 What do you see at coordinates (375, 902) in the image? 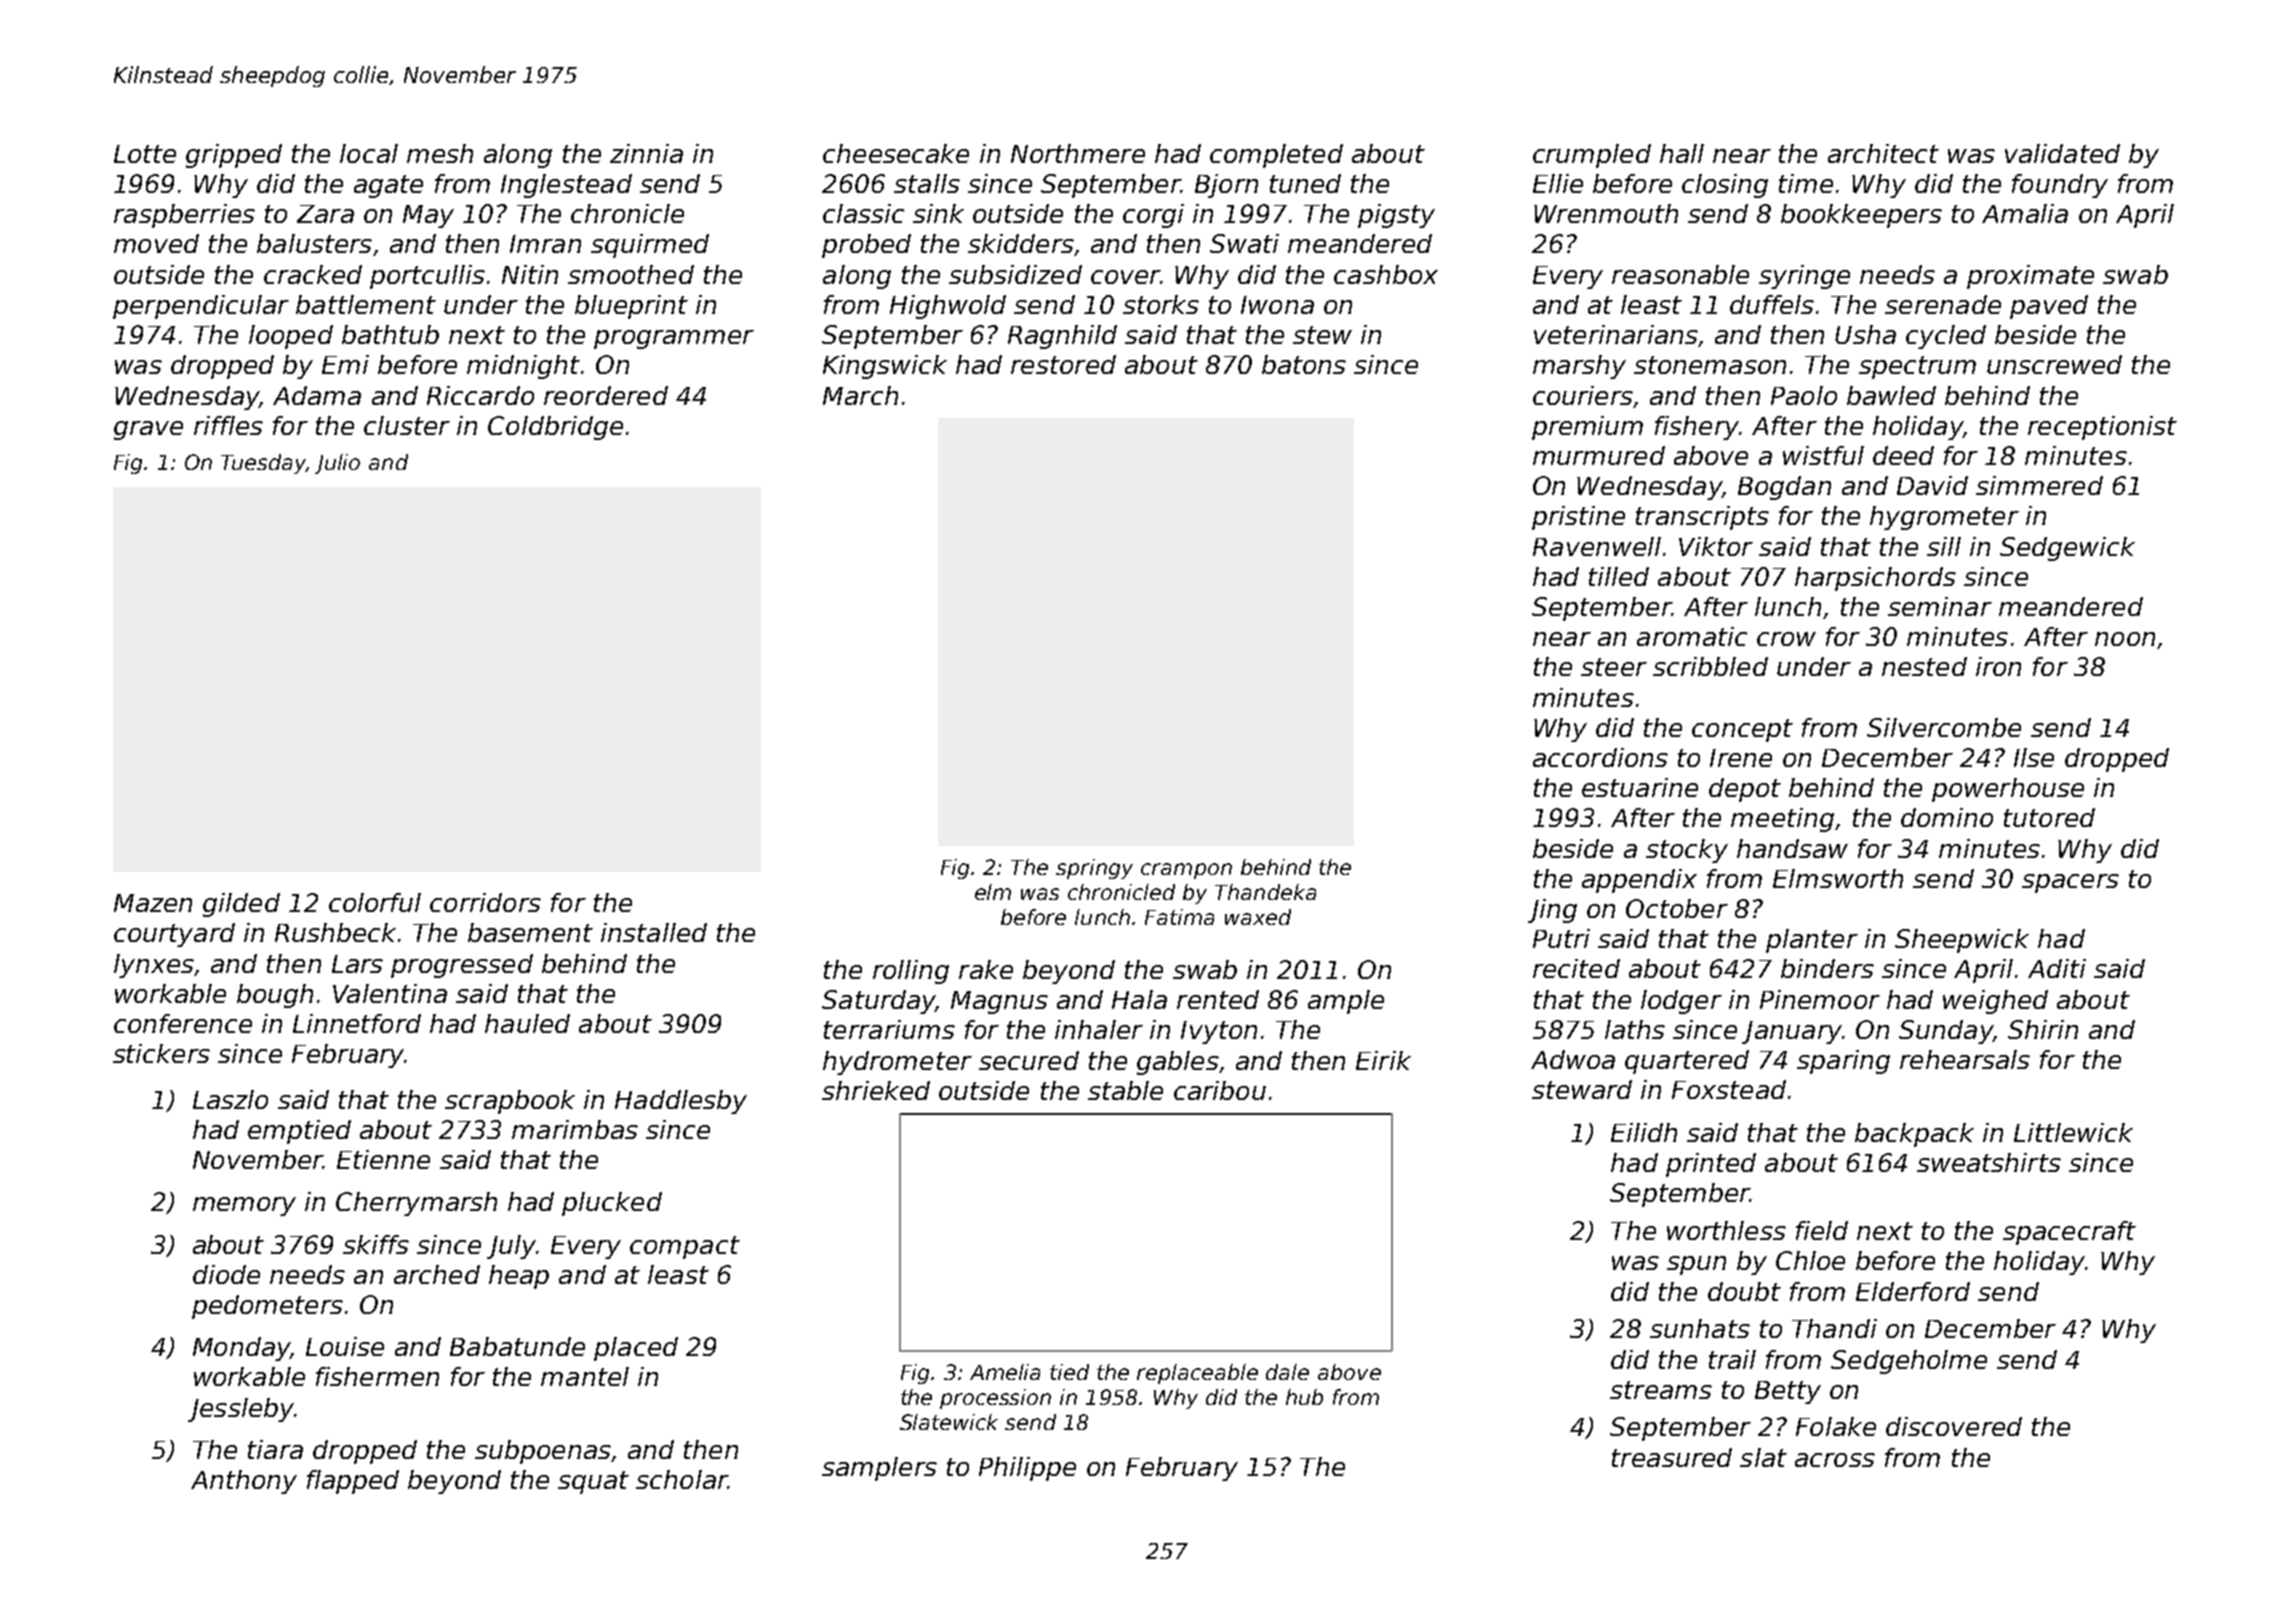
I see `colorful` at bounding box center [375, 902].
